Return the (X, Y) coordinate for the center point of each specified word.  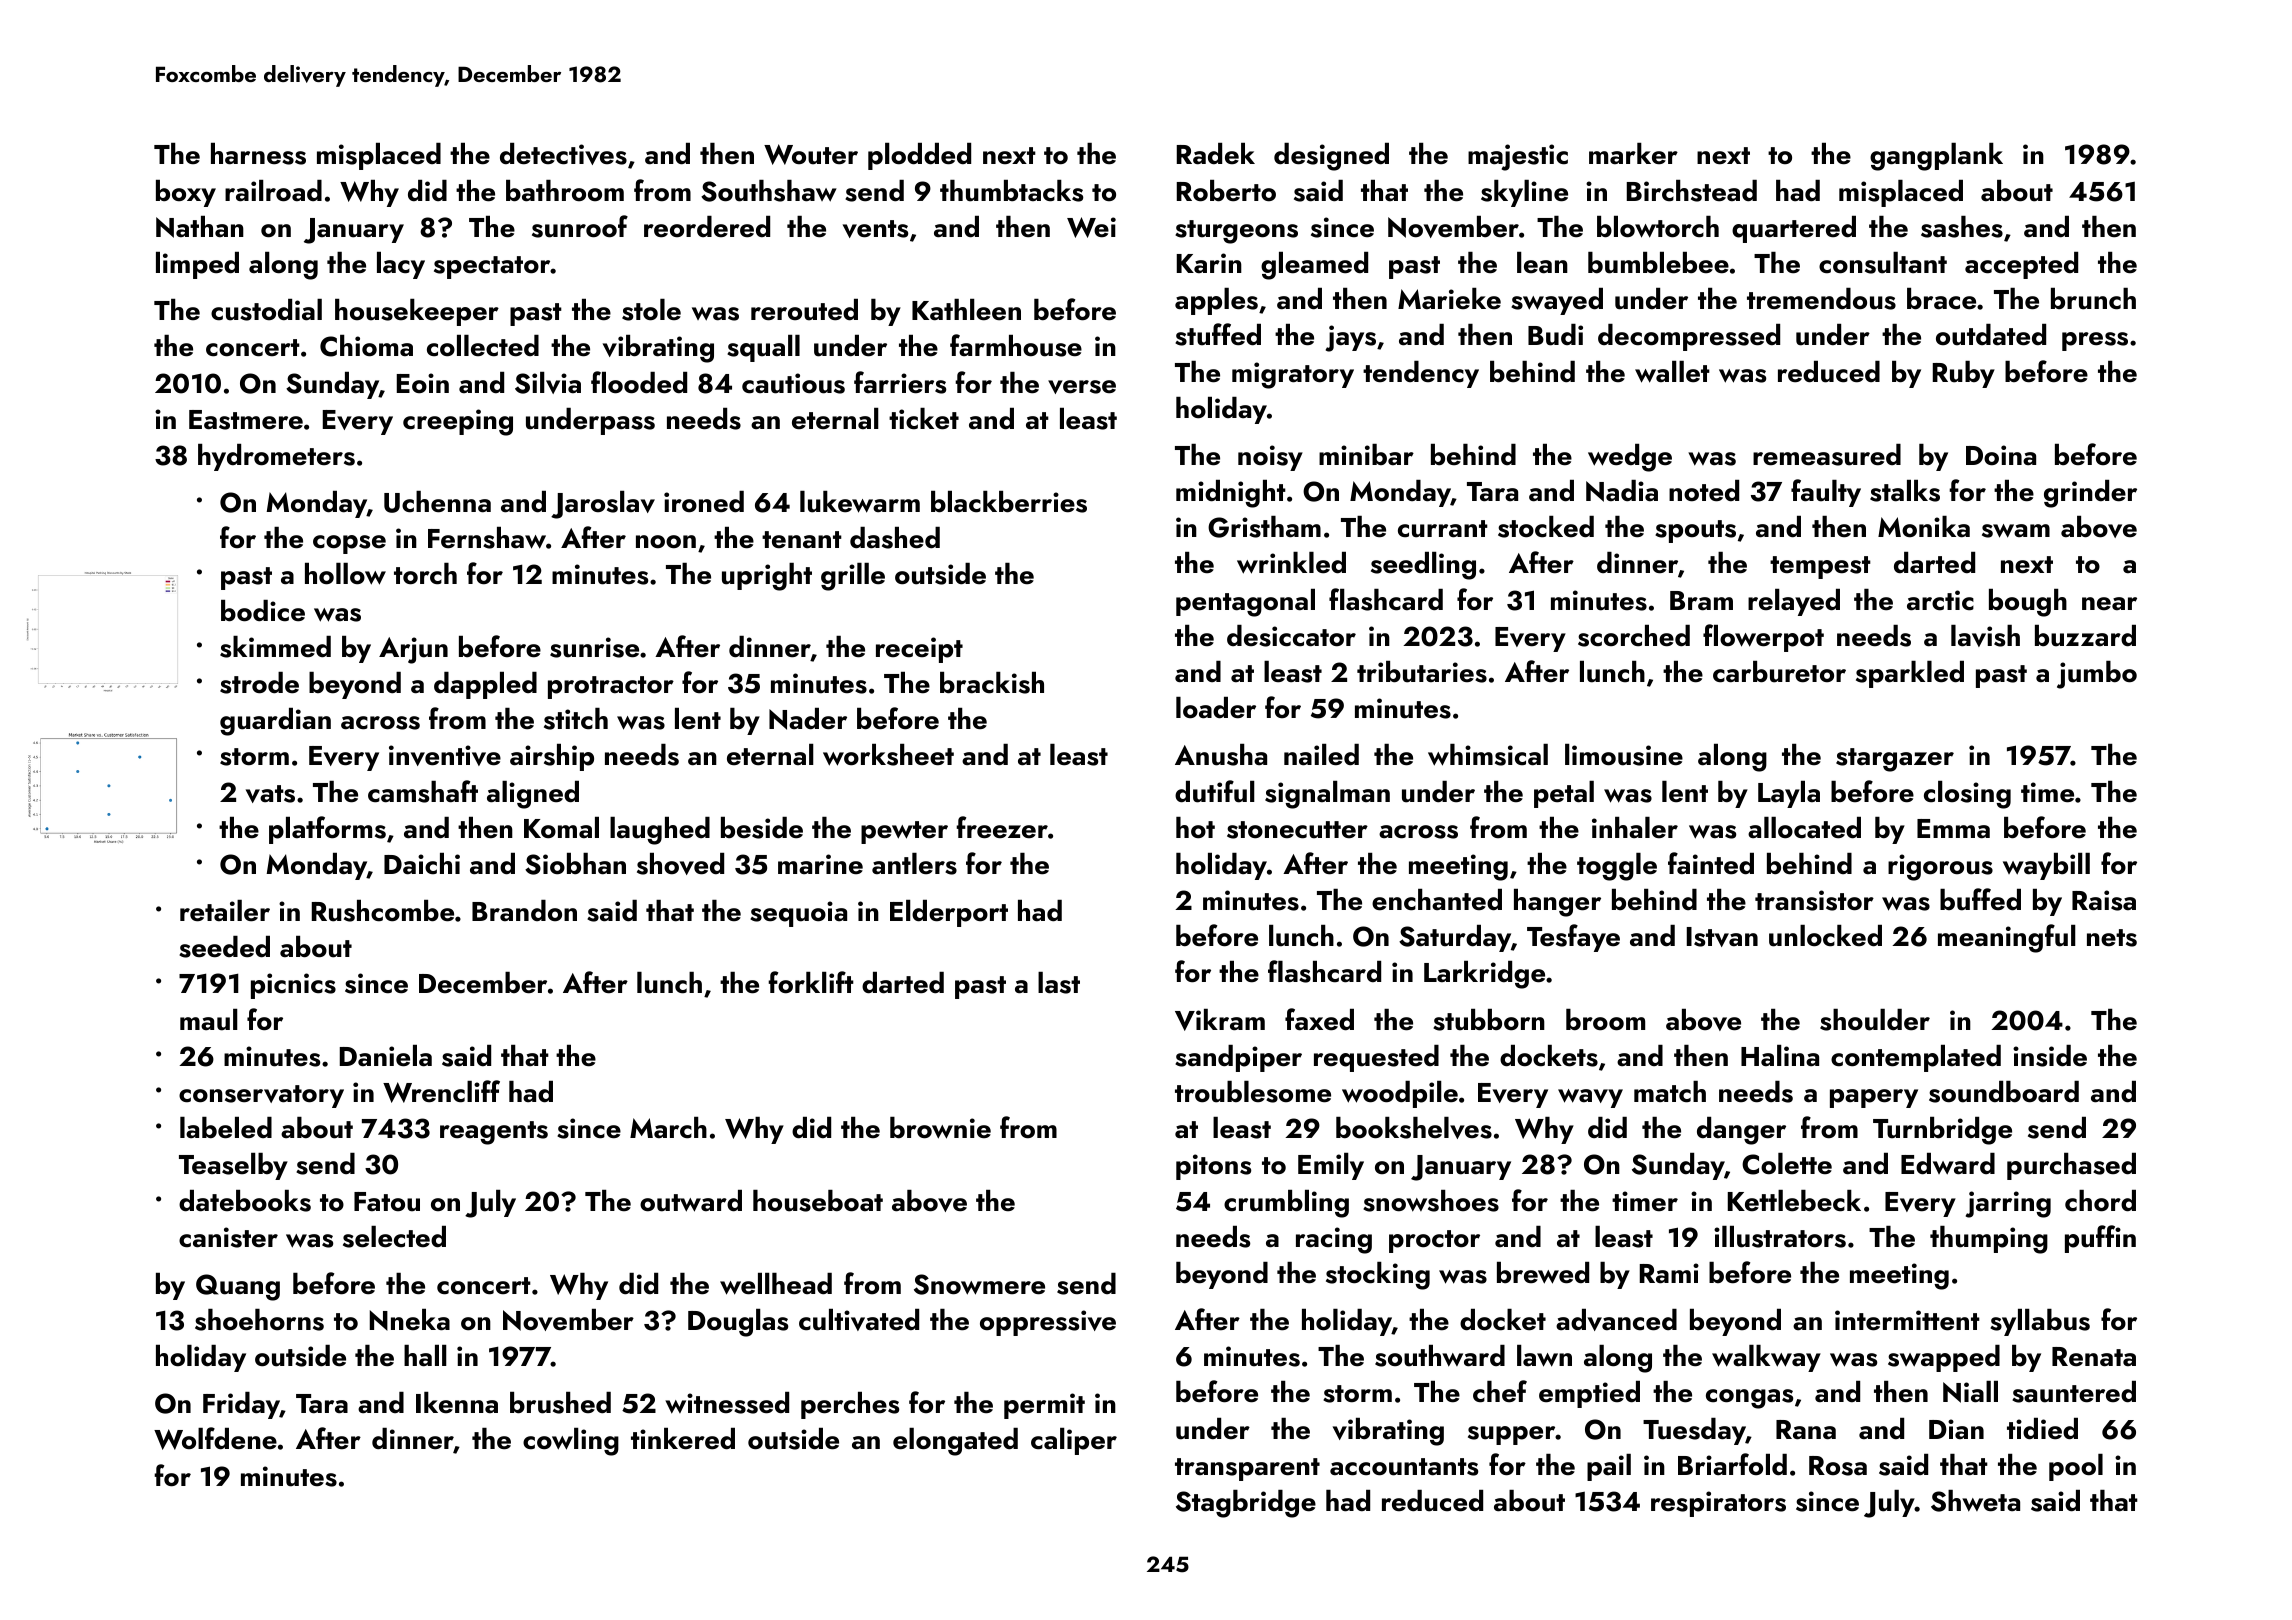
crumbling (1286, 1204)
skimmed (275, 647)
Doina (2001, 455)
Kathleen (966, 310)
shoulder (1875, 1020)
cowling (571, 1442)
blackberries (1009, 502)
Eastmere (246, 420)
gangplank (1936, 157)
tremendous (1821, 299)
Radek (1216, 154)
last (1059, 983)
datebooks (245, 1201)
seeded (224, 947)
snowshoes (1431, 1201)
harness (258, 154)
